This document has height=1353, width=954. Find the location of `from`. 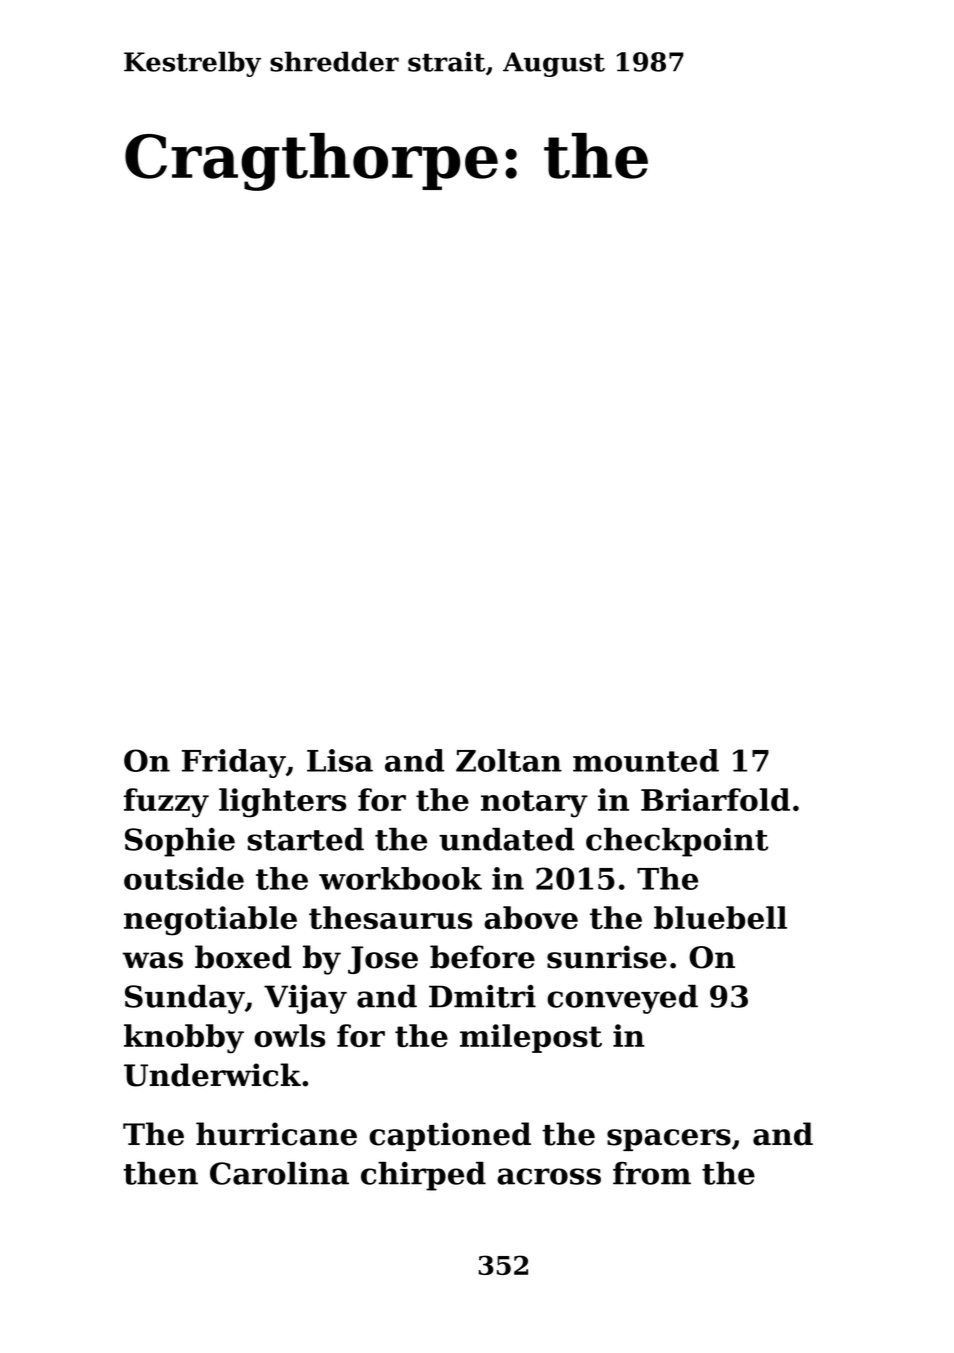

from is located at coordinates (652, 1173).
